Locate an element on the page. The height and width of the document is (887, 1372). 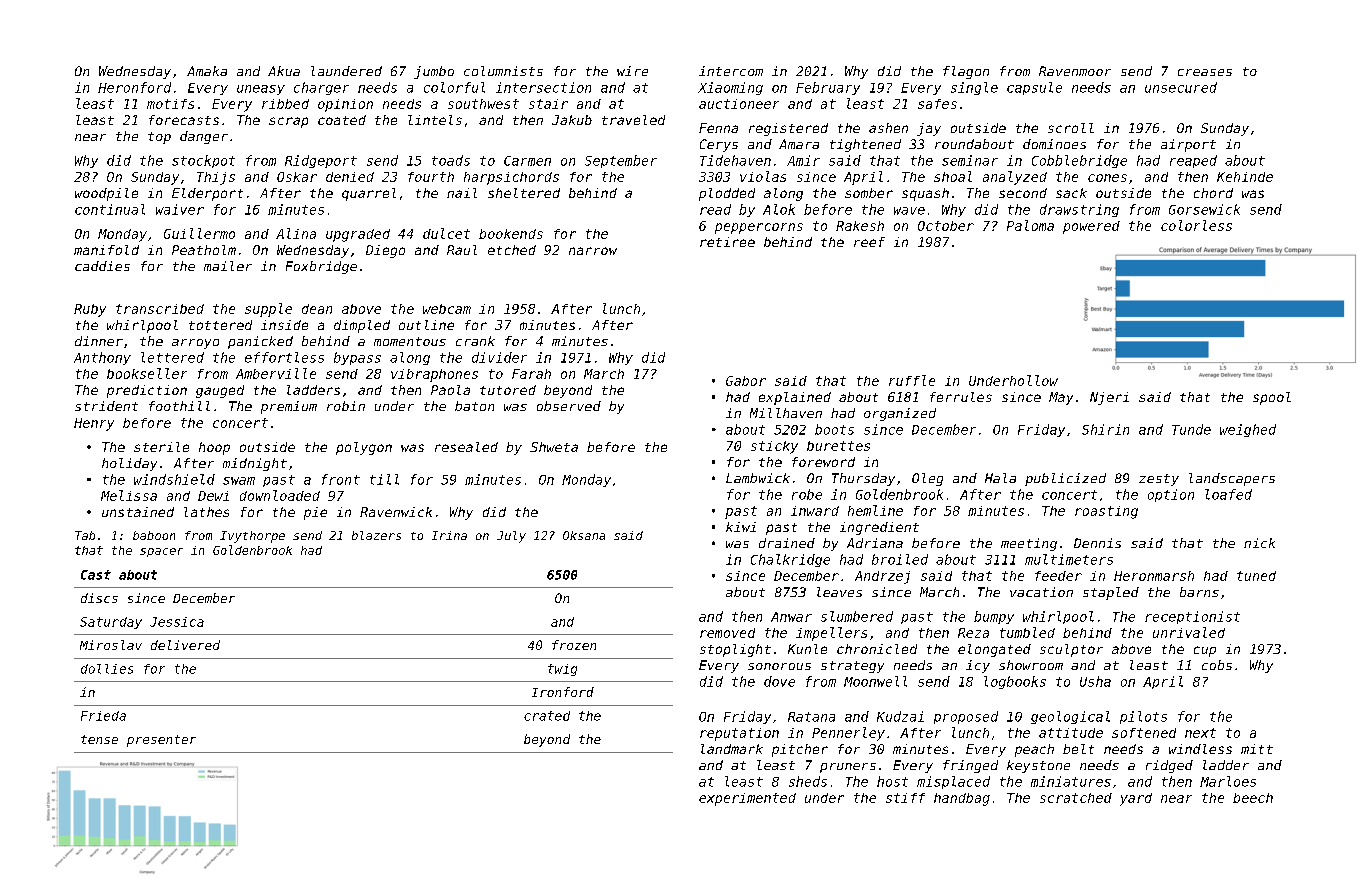
discs is located at coordinates (99, 598).
